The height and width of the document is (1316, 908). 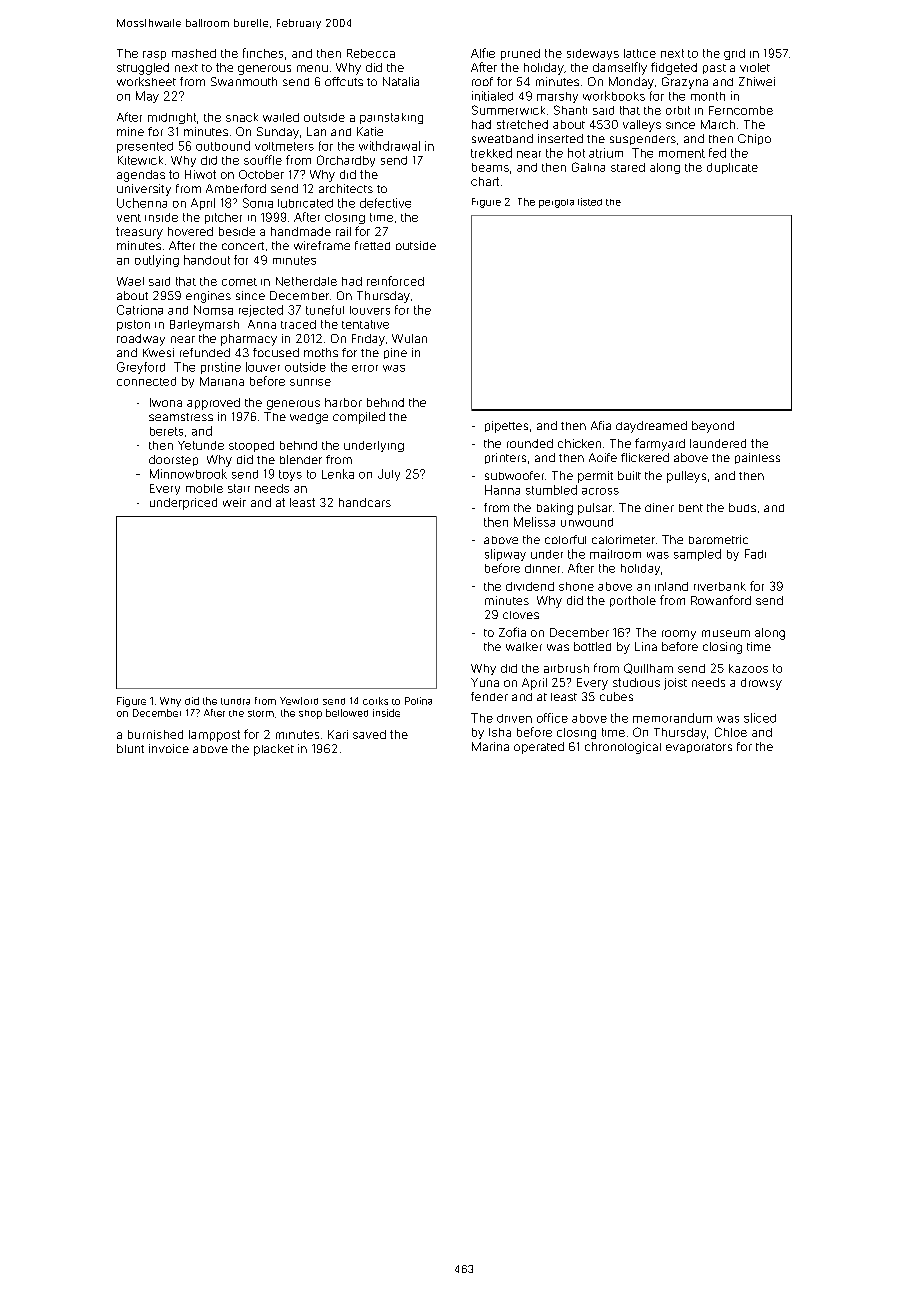 What do you see at coordinates (514, 475) in the document?
I see `subwoofer` at bounding box center [514, 475].
